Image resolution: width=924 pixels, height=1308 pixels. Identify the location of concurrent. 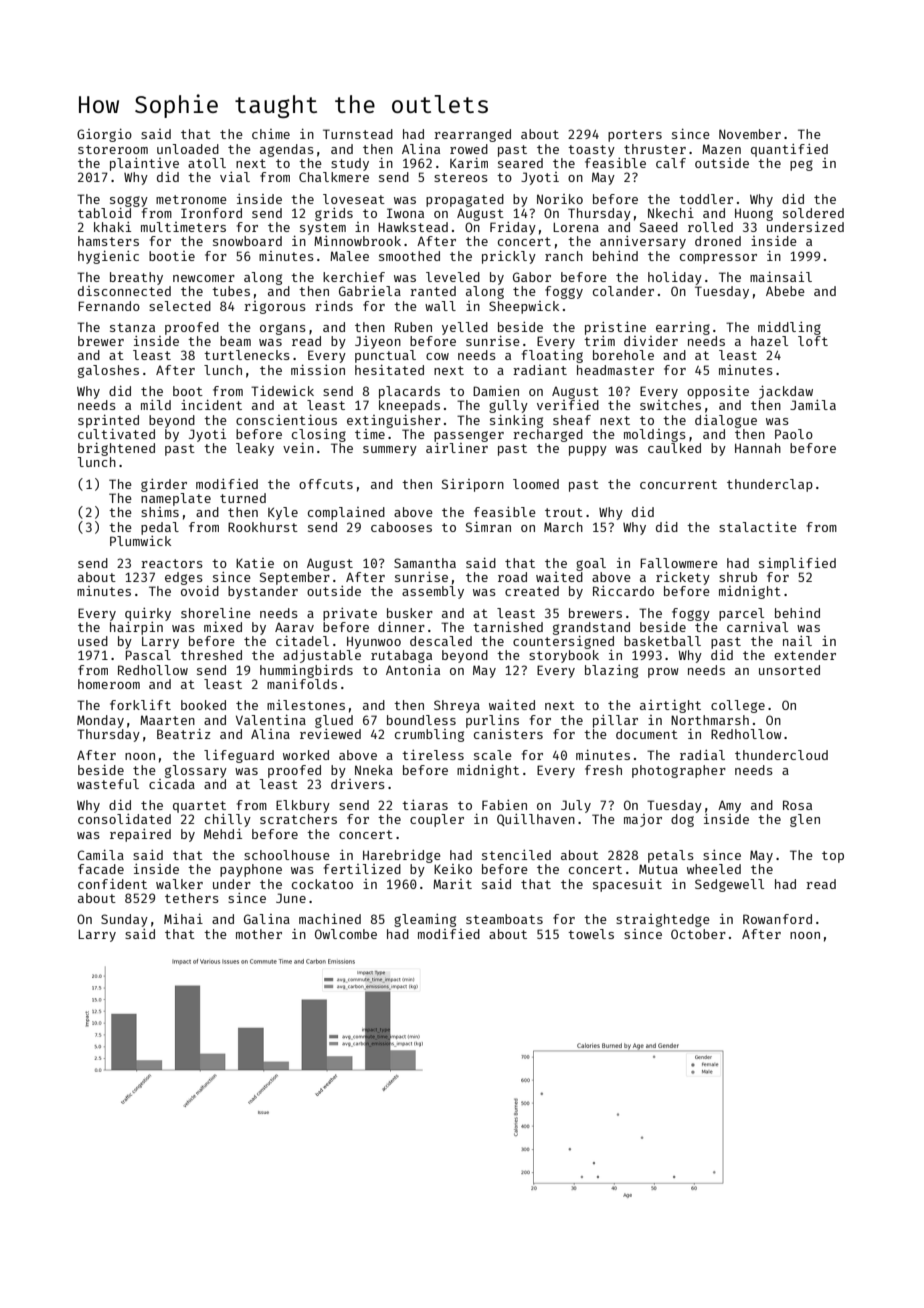
(678, 484).
